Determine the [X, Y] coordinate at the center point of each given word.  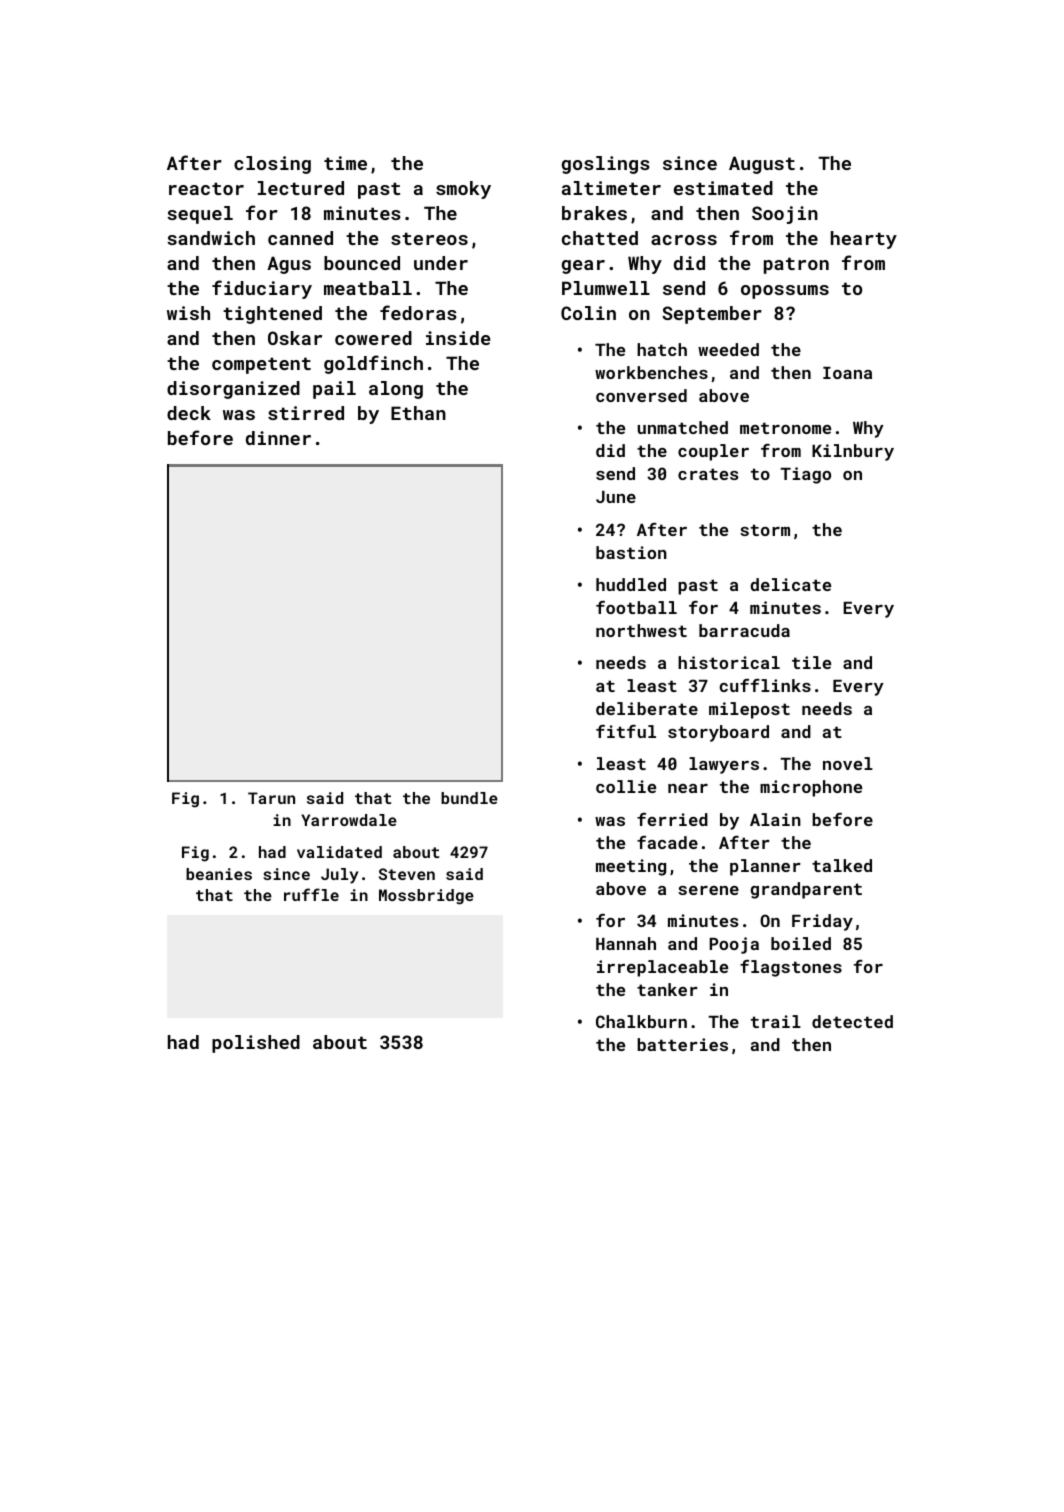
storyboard [718, 733]
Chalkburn [641, 1021]
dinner [278, 438]
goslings [606, 165]
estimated [723, 188]
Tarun [271, 798]
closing [272, 165]
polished [256, 1044]
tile [811, 662]
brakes [594, 213]
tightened [272, 315]
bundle [469, 798]
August [762, 165]
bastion [631, 552]
